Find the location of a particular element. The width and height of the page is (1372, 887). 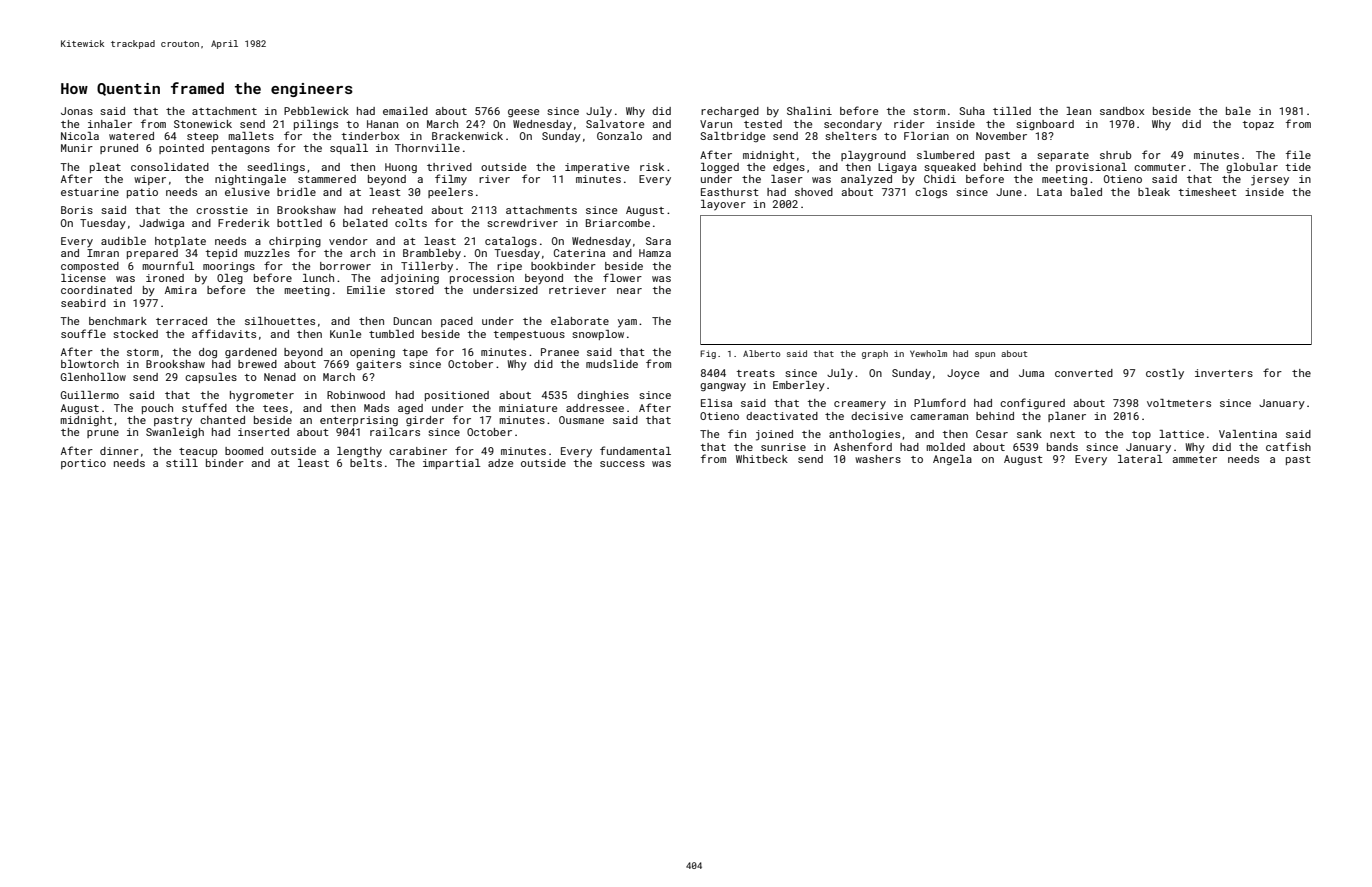

Hamza is located at coordinates (655, 253).
